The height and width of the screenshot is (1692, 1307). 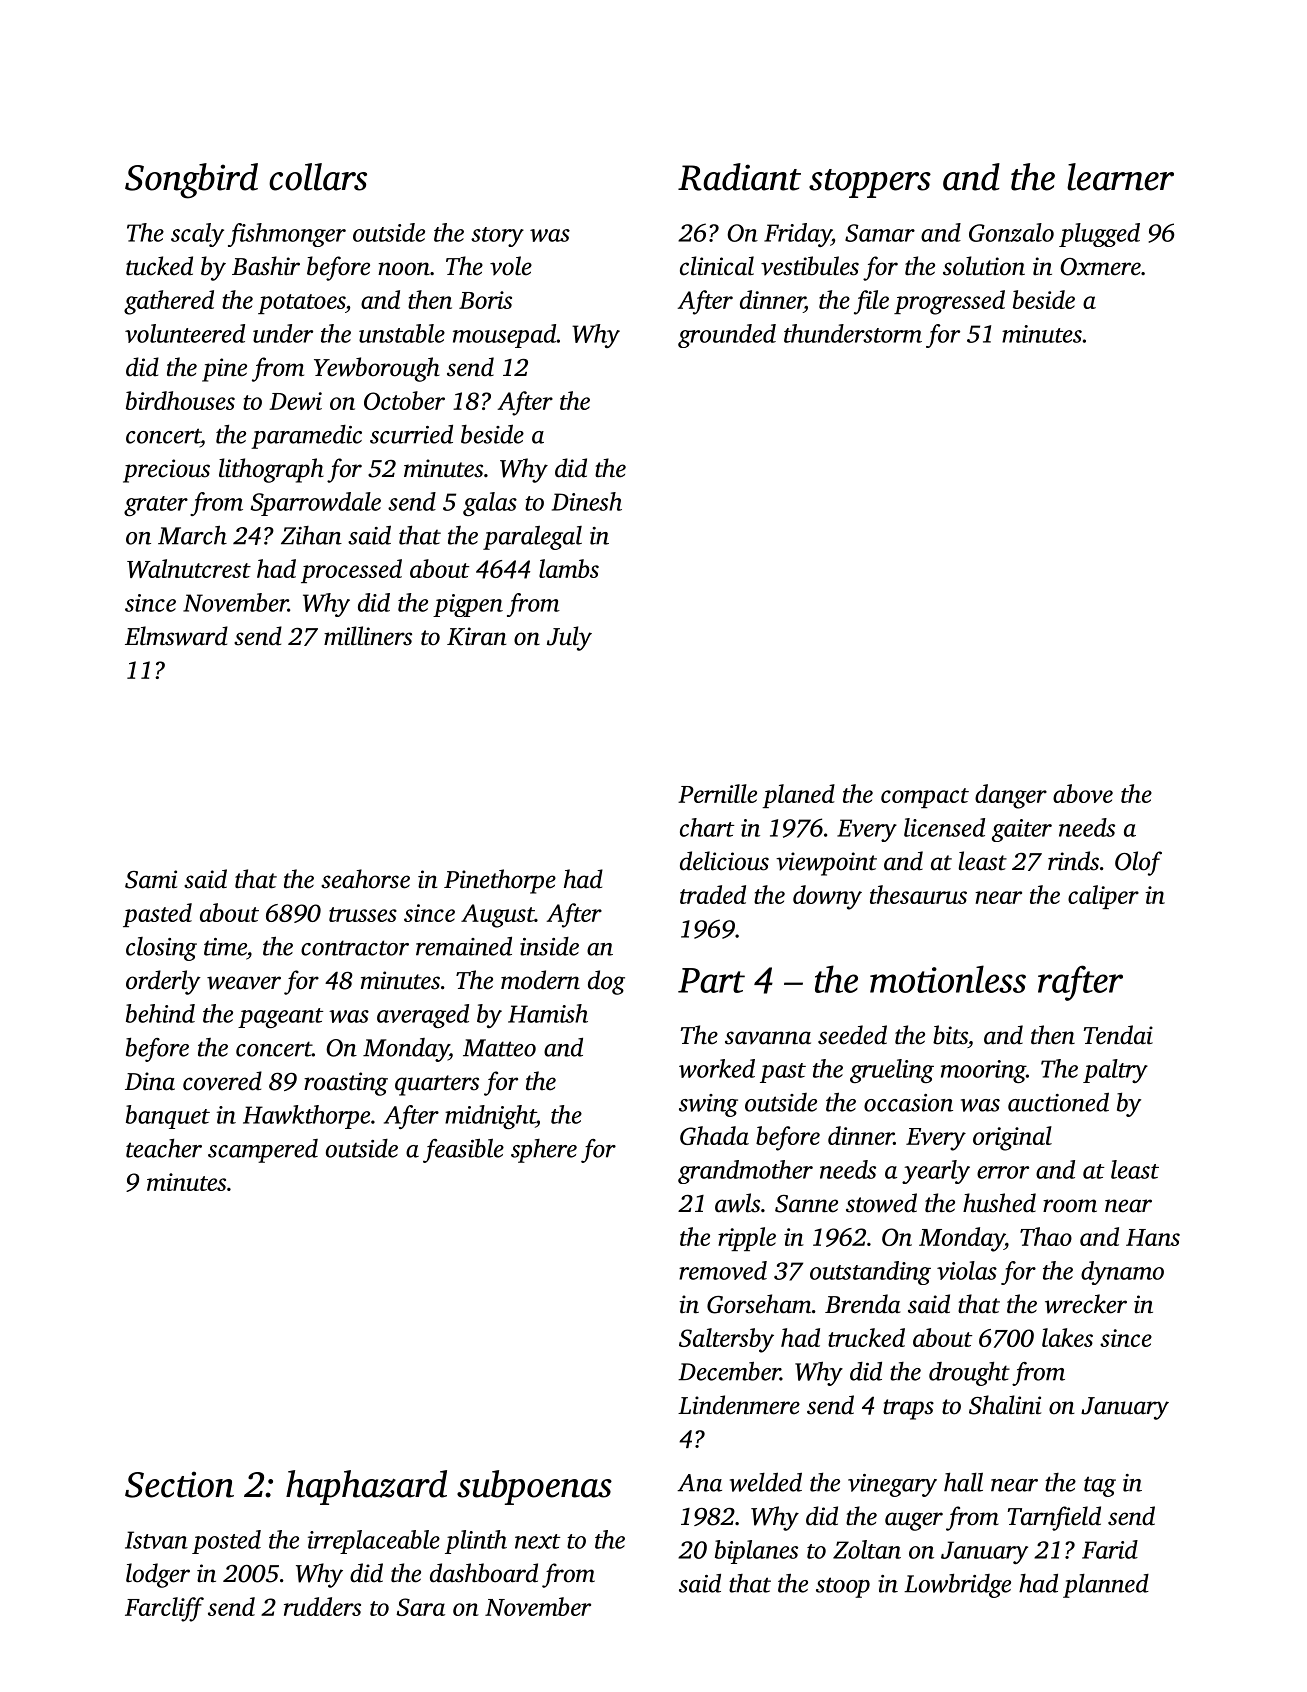 I want to click on above, so click(x=1083, y=793).
